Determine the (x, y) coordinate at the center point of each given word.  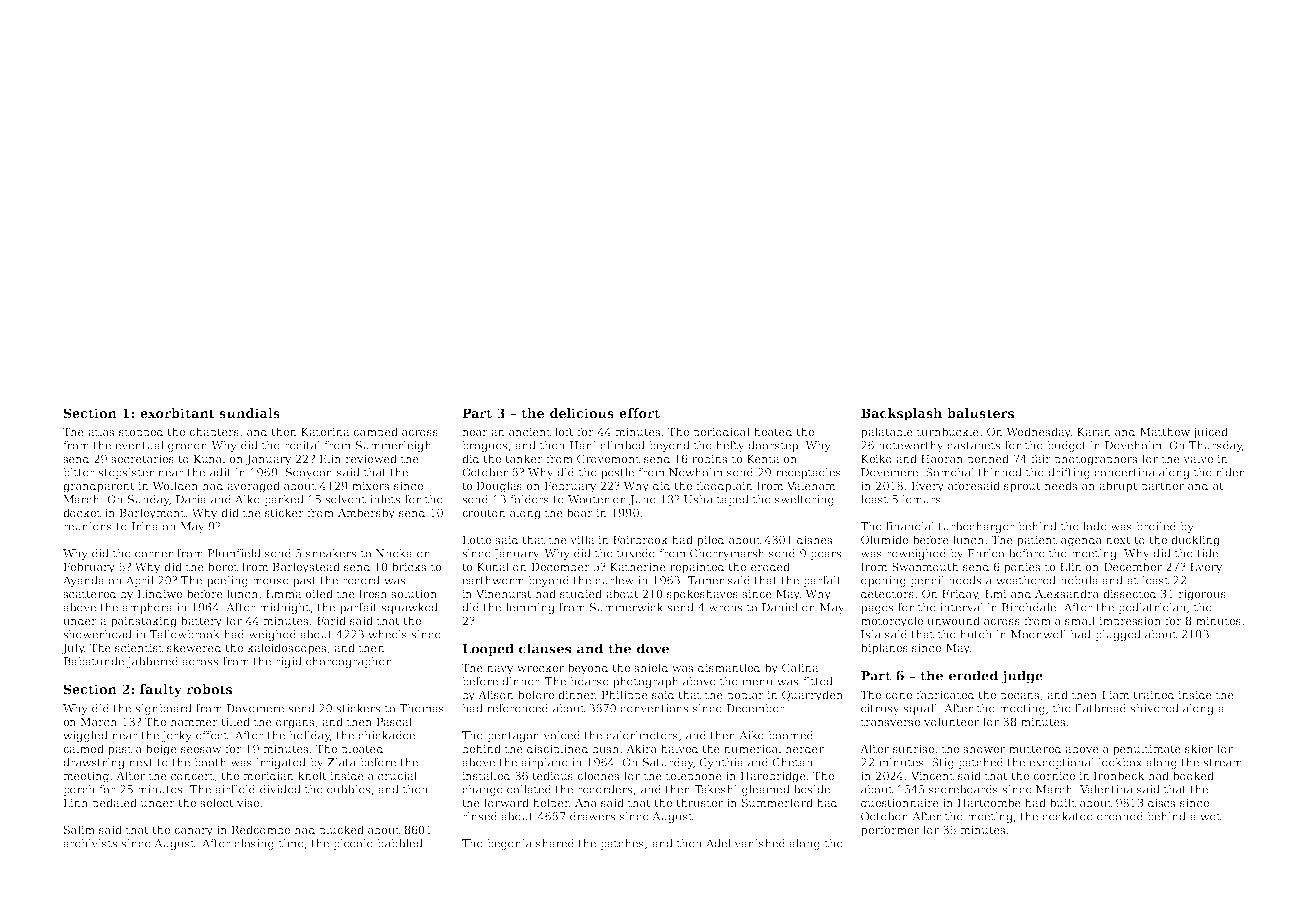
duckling (1195, 541)
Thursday (1215, 446)
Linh (75, 802)
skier (1199, 748)
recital (302, 445)
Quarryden (812, 696)
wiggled (85, 736)
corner (154, 554)
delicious (582, 413)
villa (582, 539)
